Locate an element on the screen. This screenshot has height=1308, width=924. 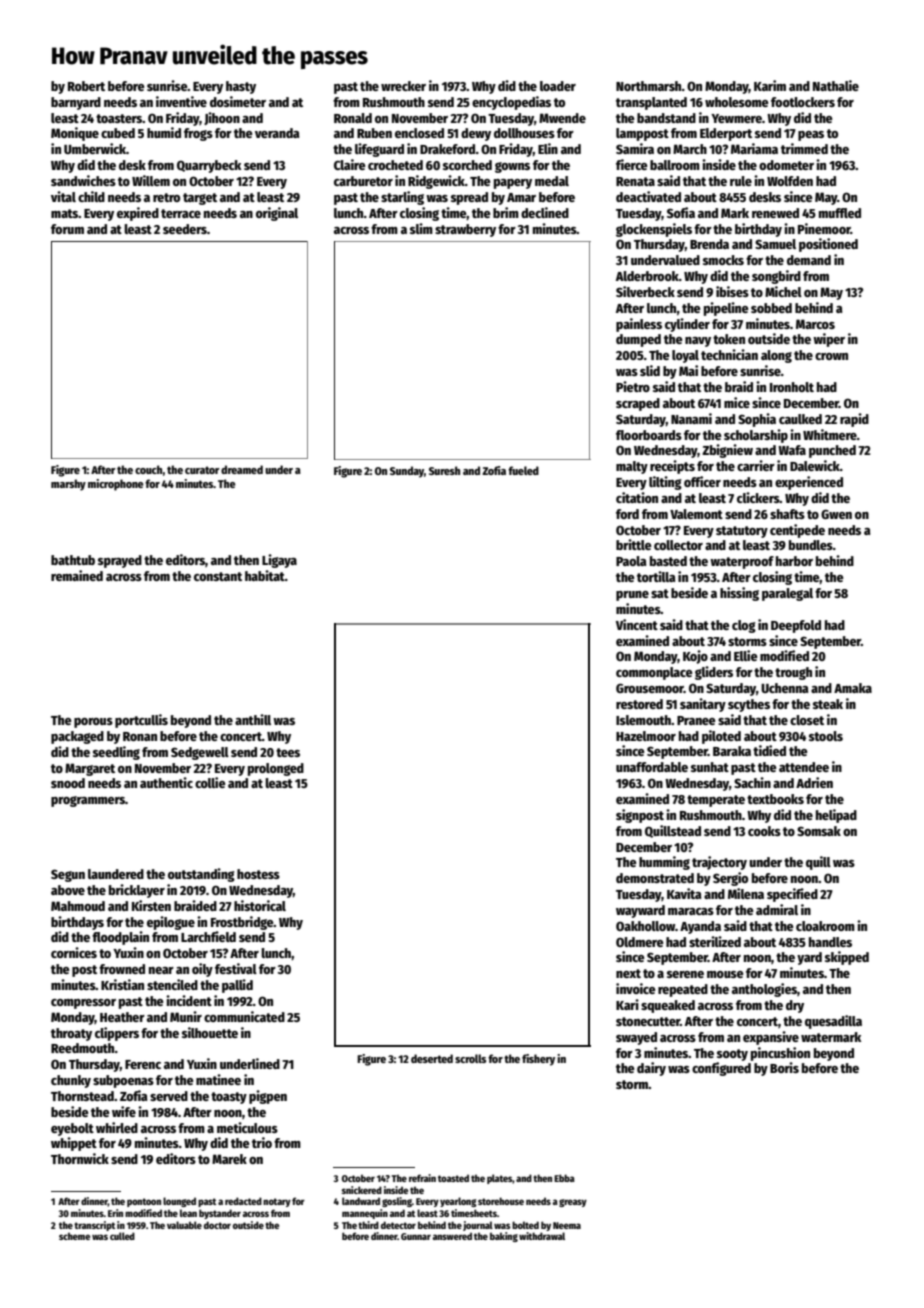
humid is located at coordinates (164, 132).
